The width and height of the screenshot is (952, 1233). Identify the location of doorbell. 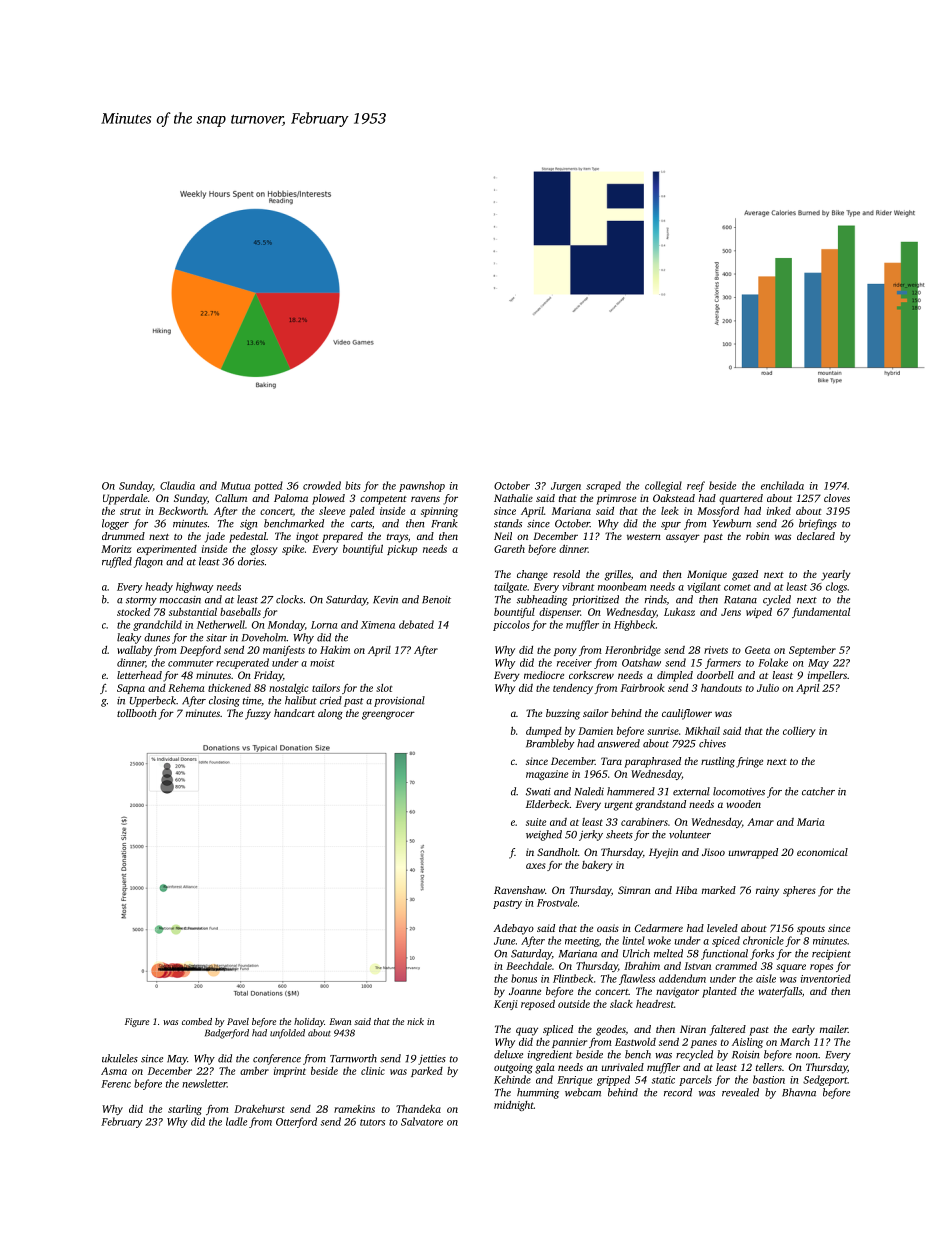
(715, 675).
